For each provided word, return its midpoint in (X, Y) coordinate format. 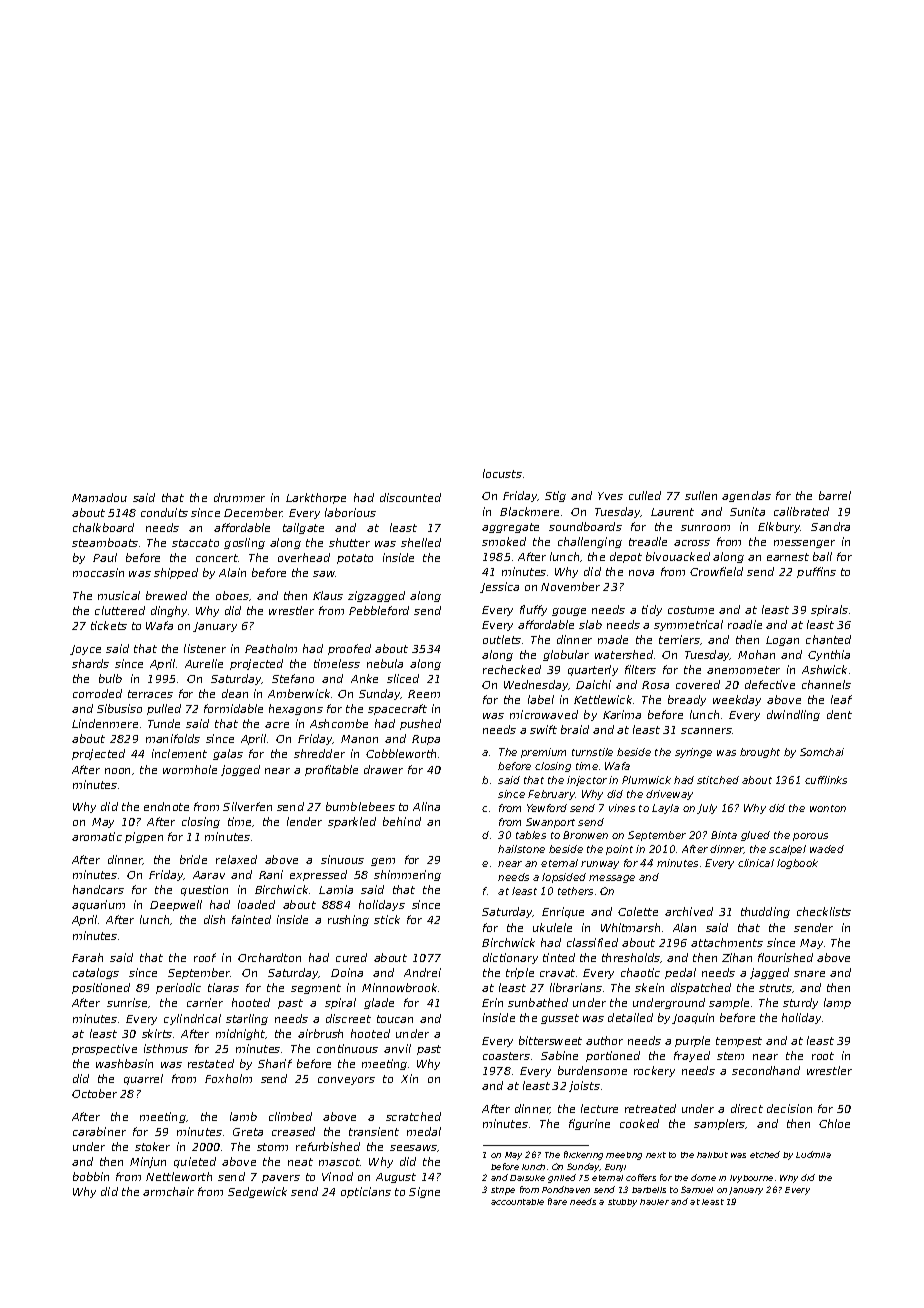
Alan (684, 927)
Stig (555, 496)
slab (590, 624)
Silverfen (247, 806)
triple (520, 973)
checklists (824, 911)
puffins (816, 572)
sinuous (342, 859)
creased (293, 1131)
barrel (835, 495)
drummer (239, 497)
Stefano (293, 678)
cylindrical (192, 1019)
